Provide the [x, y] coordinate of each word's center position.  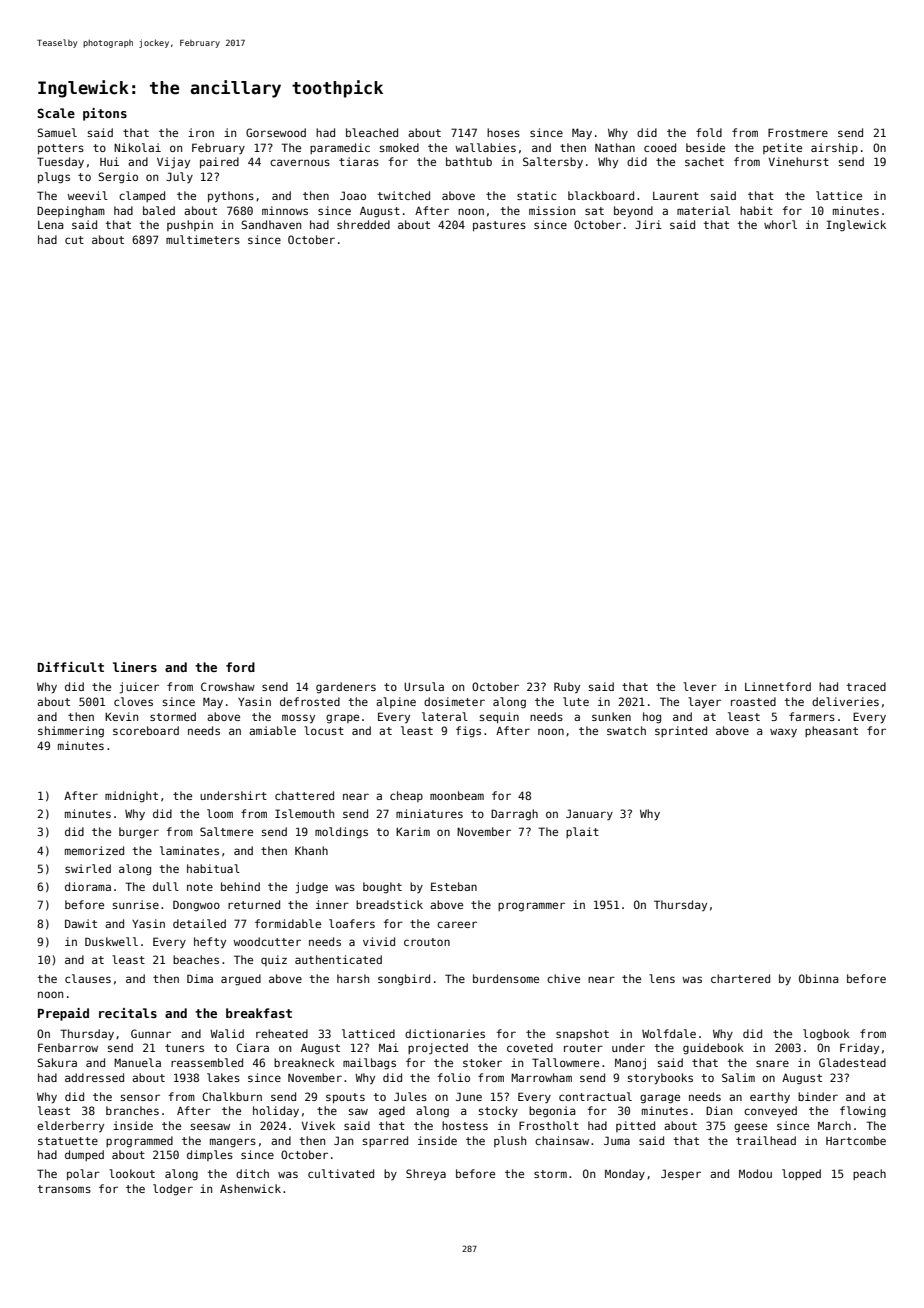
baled [159, 210]
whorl [780, 224]
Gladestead [852, 1062]
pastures [499, 226]
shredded [363, 224]
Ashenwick [250, 1188]
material [703, 210]
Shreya [426, 1175]
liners [135, 667]
